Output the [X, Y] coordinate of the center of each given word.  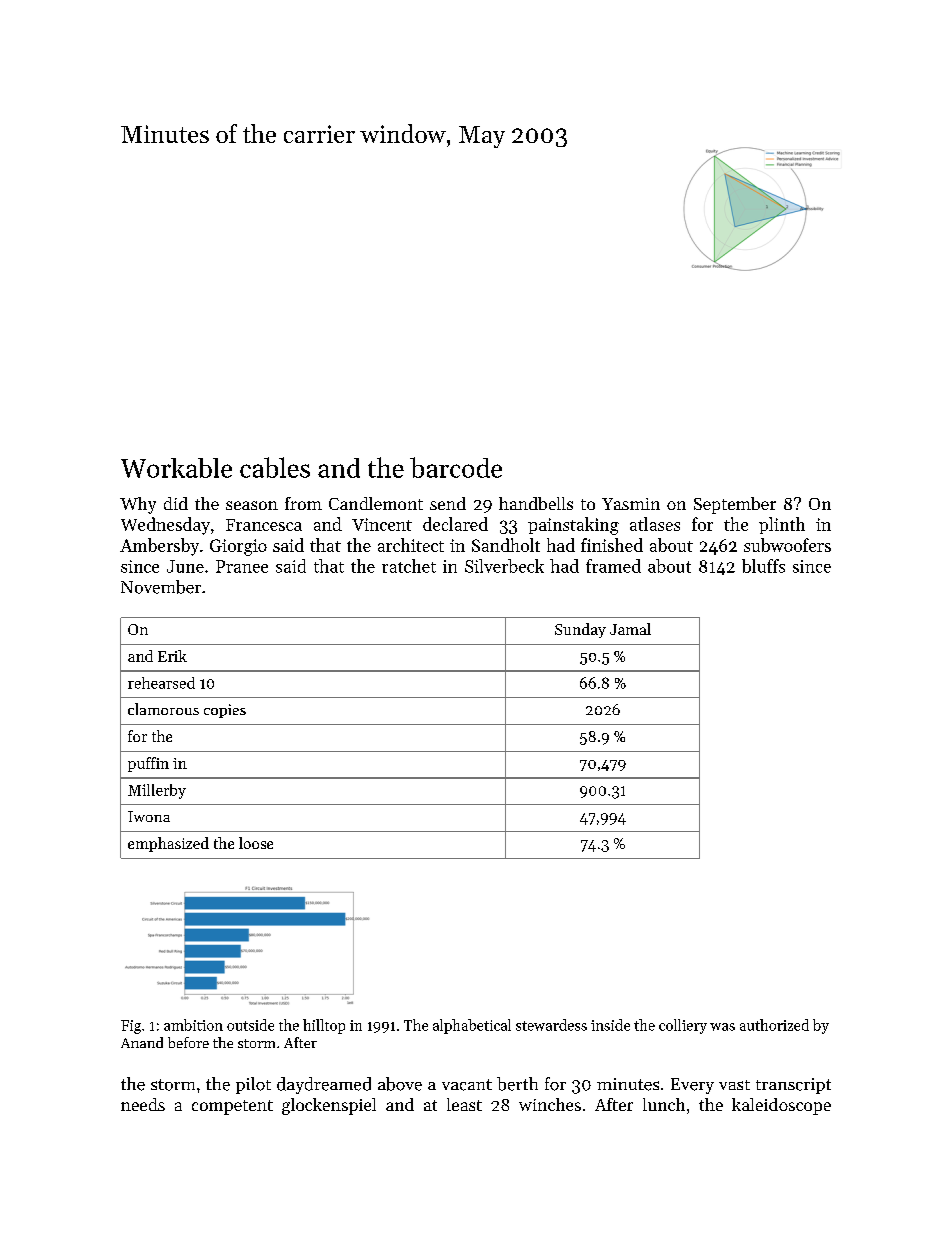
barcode [456, 467]
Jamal [630, 629]
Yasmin [631, 504]
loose [256, 843]
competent [232, 1107]
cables [275, 467]
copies [225, 711]
